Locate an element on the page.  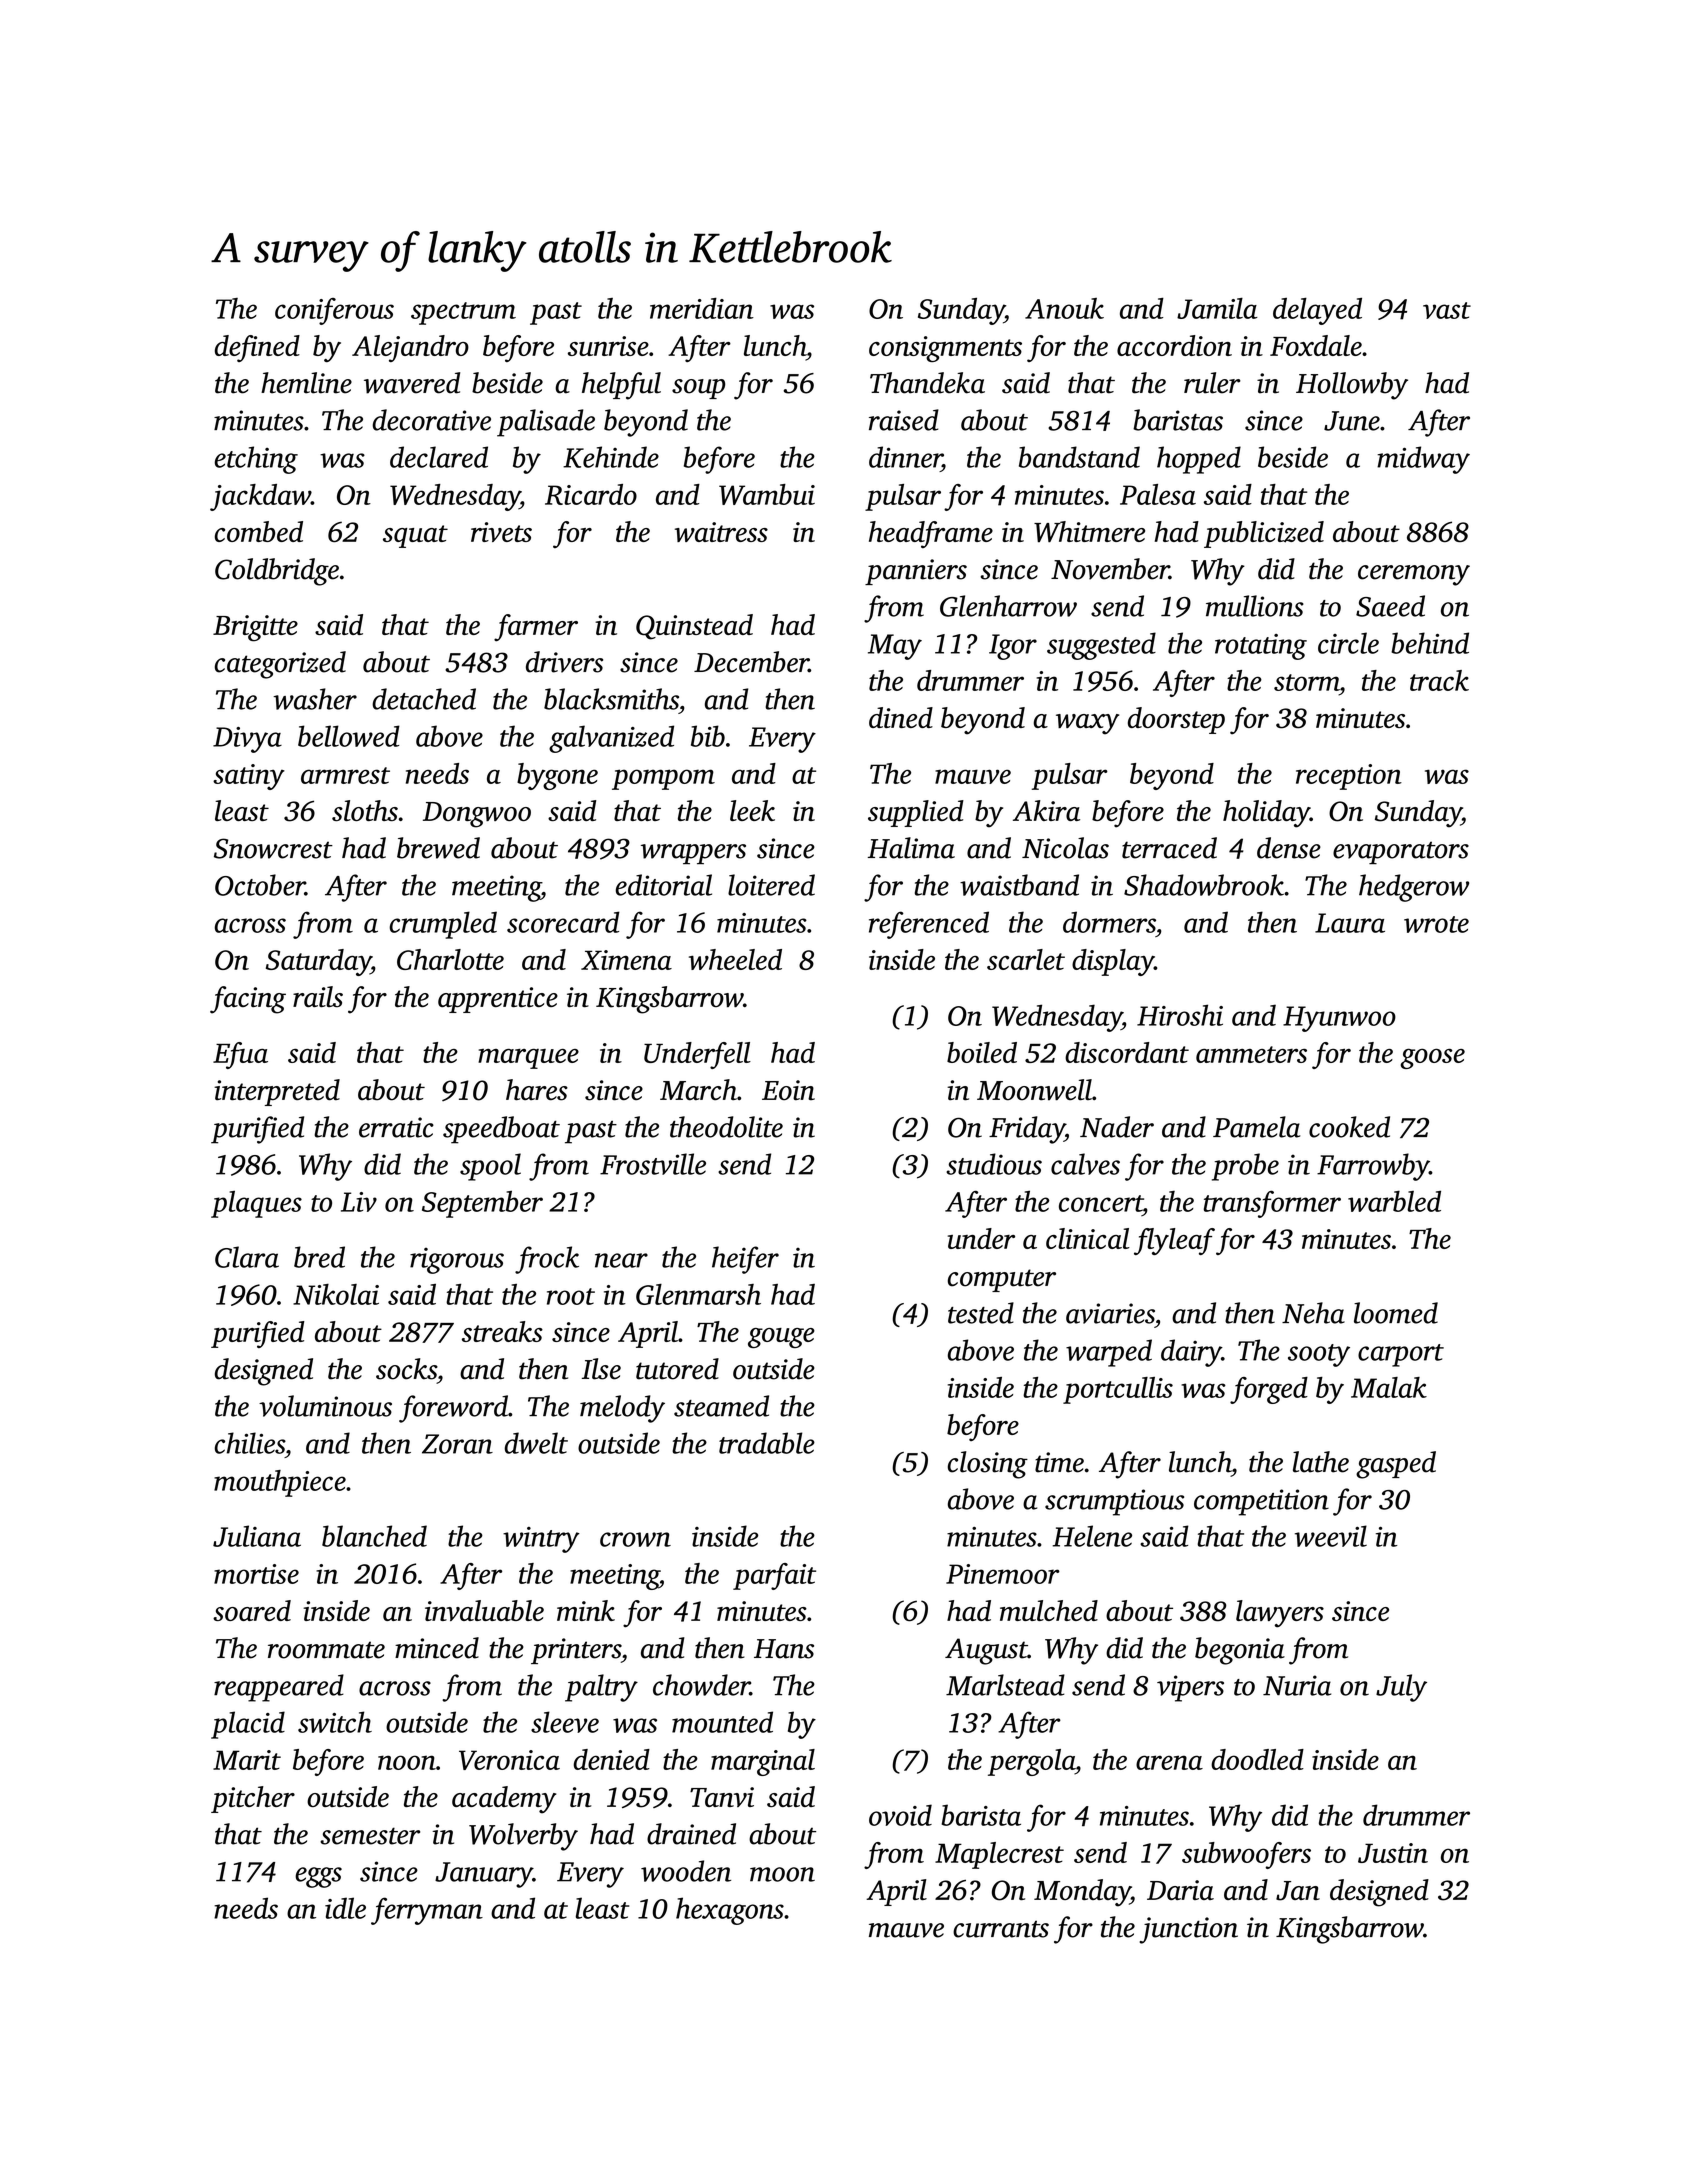
display is located at coordinates (1113, 962).
